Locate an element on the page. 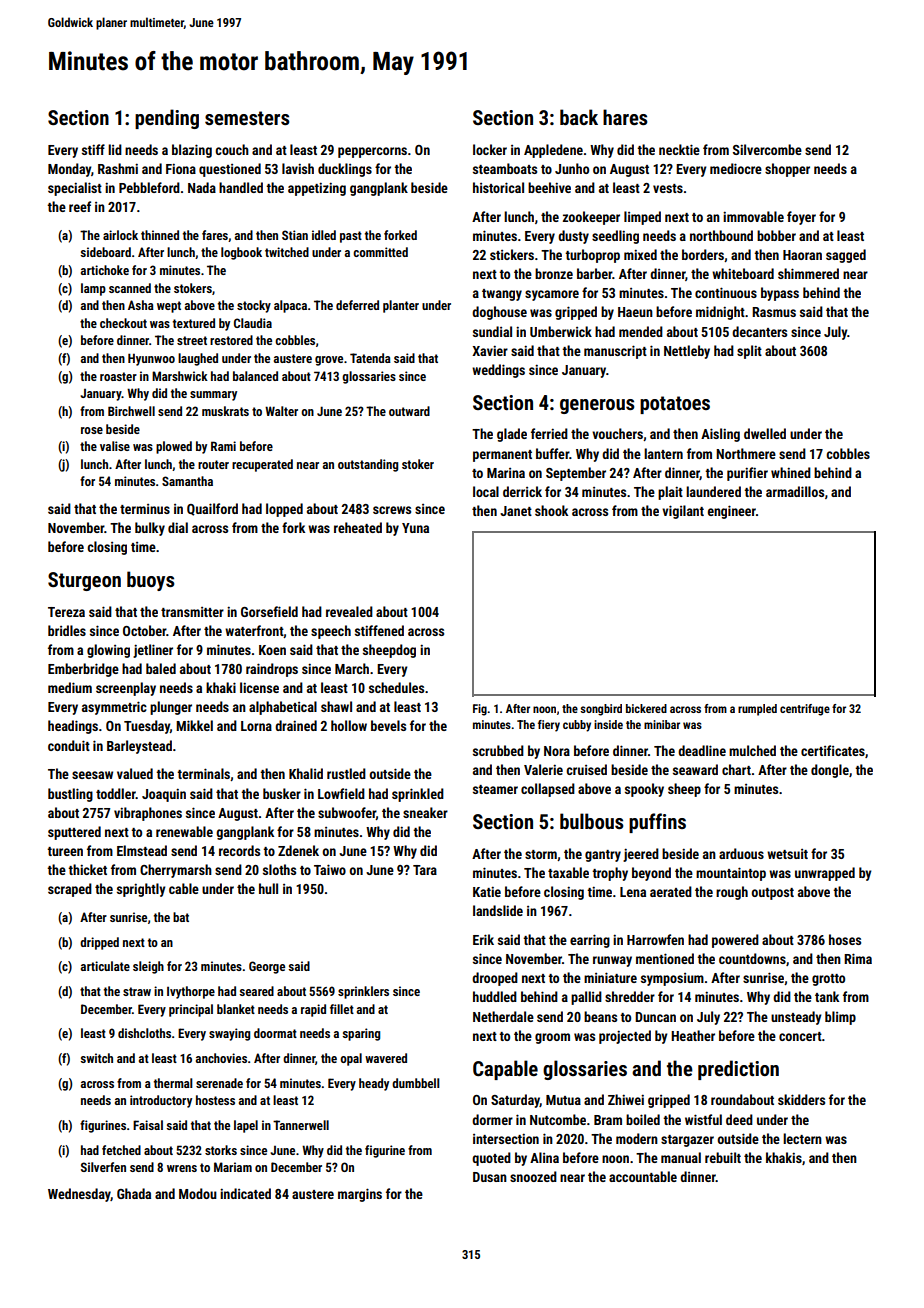  Birchwell is located at coordinates (131, 411).
